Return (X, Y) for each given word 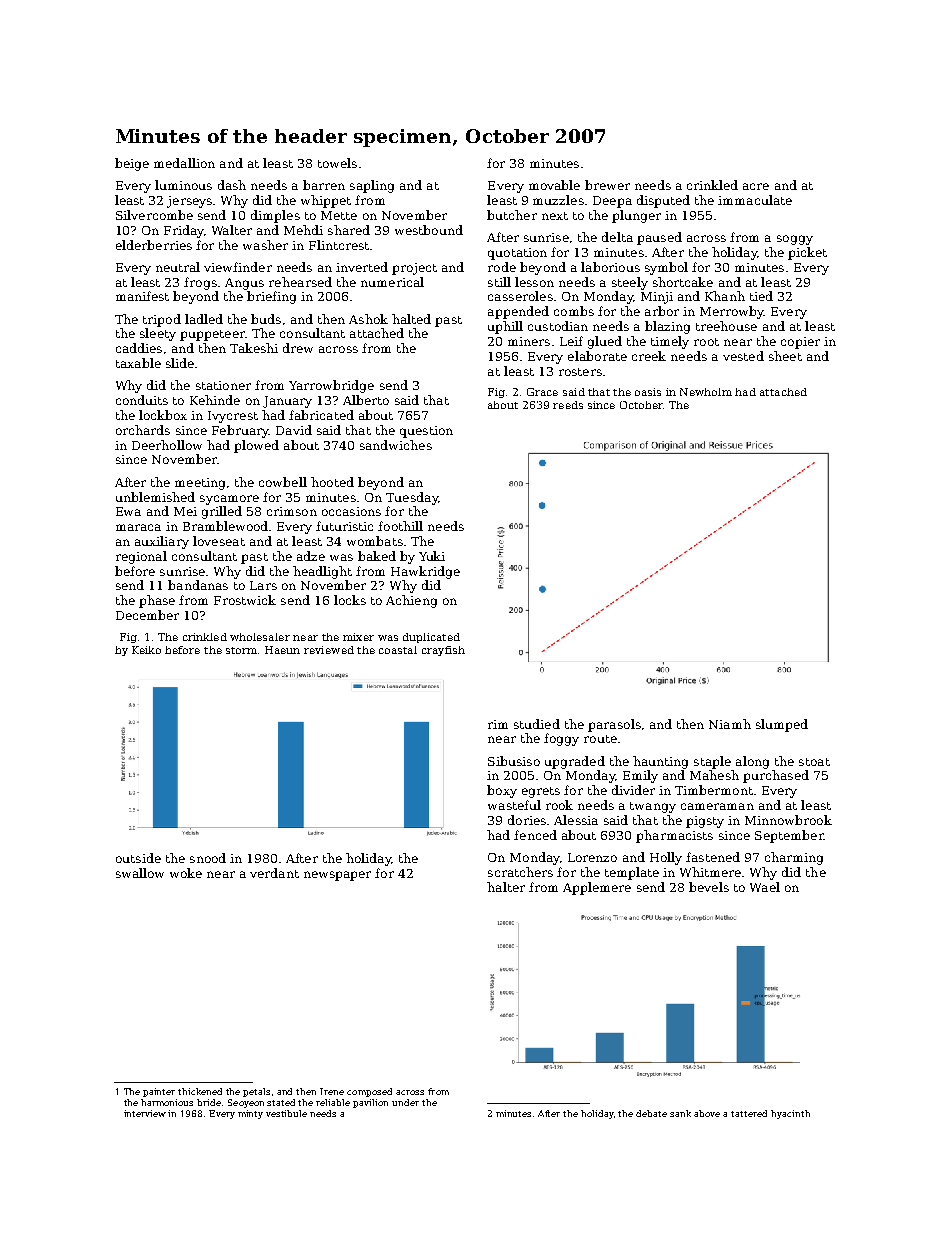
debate (651, 1113)
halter (506, 887)
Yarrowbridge (331, 386)
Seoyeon (246, 1103)
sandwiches (396, 445)
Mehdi (303, 230)
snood (208, 858)
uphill (505, 327)
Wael (765, 887)
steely (630, 283)
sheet (785, 356)
